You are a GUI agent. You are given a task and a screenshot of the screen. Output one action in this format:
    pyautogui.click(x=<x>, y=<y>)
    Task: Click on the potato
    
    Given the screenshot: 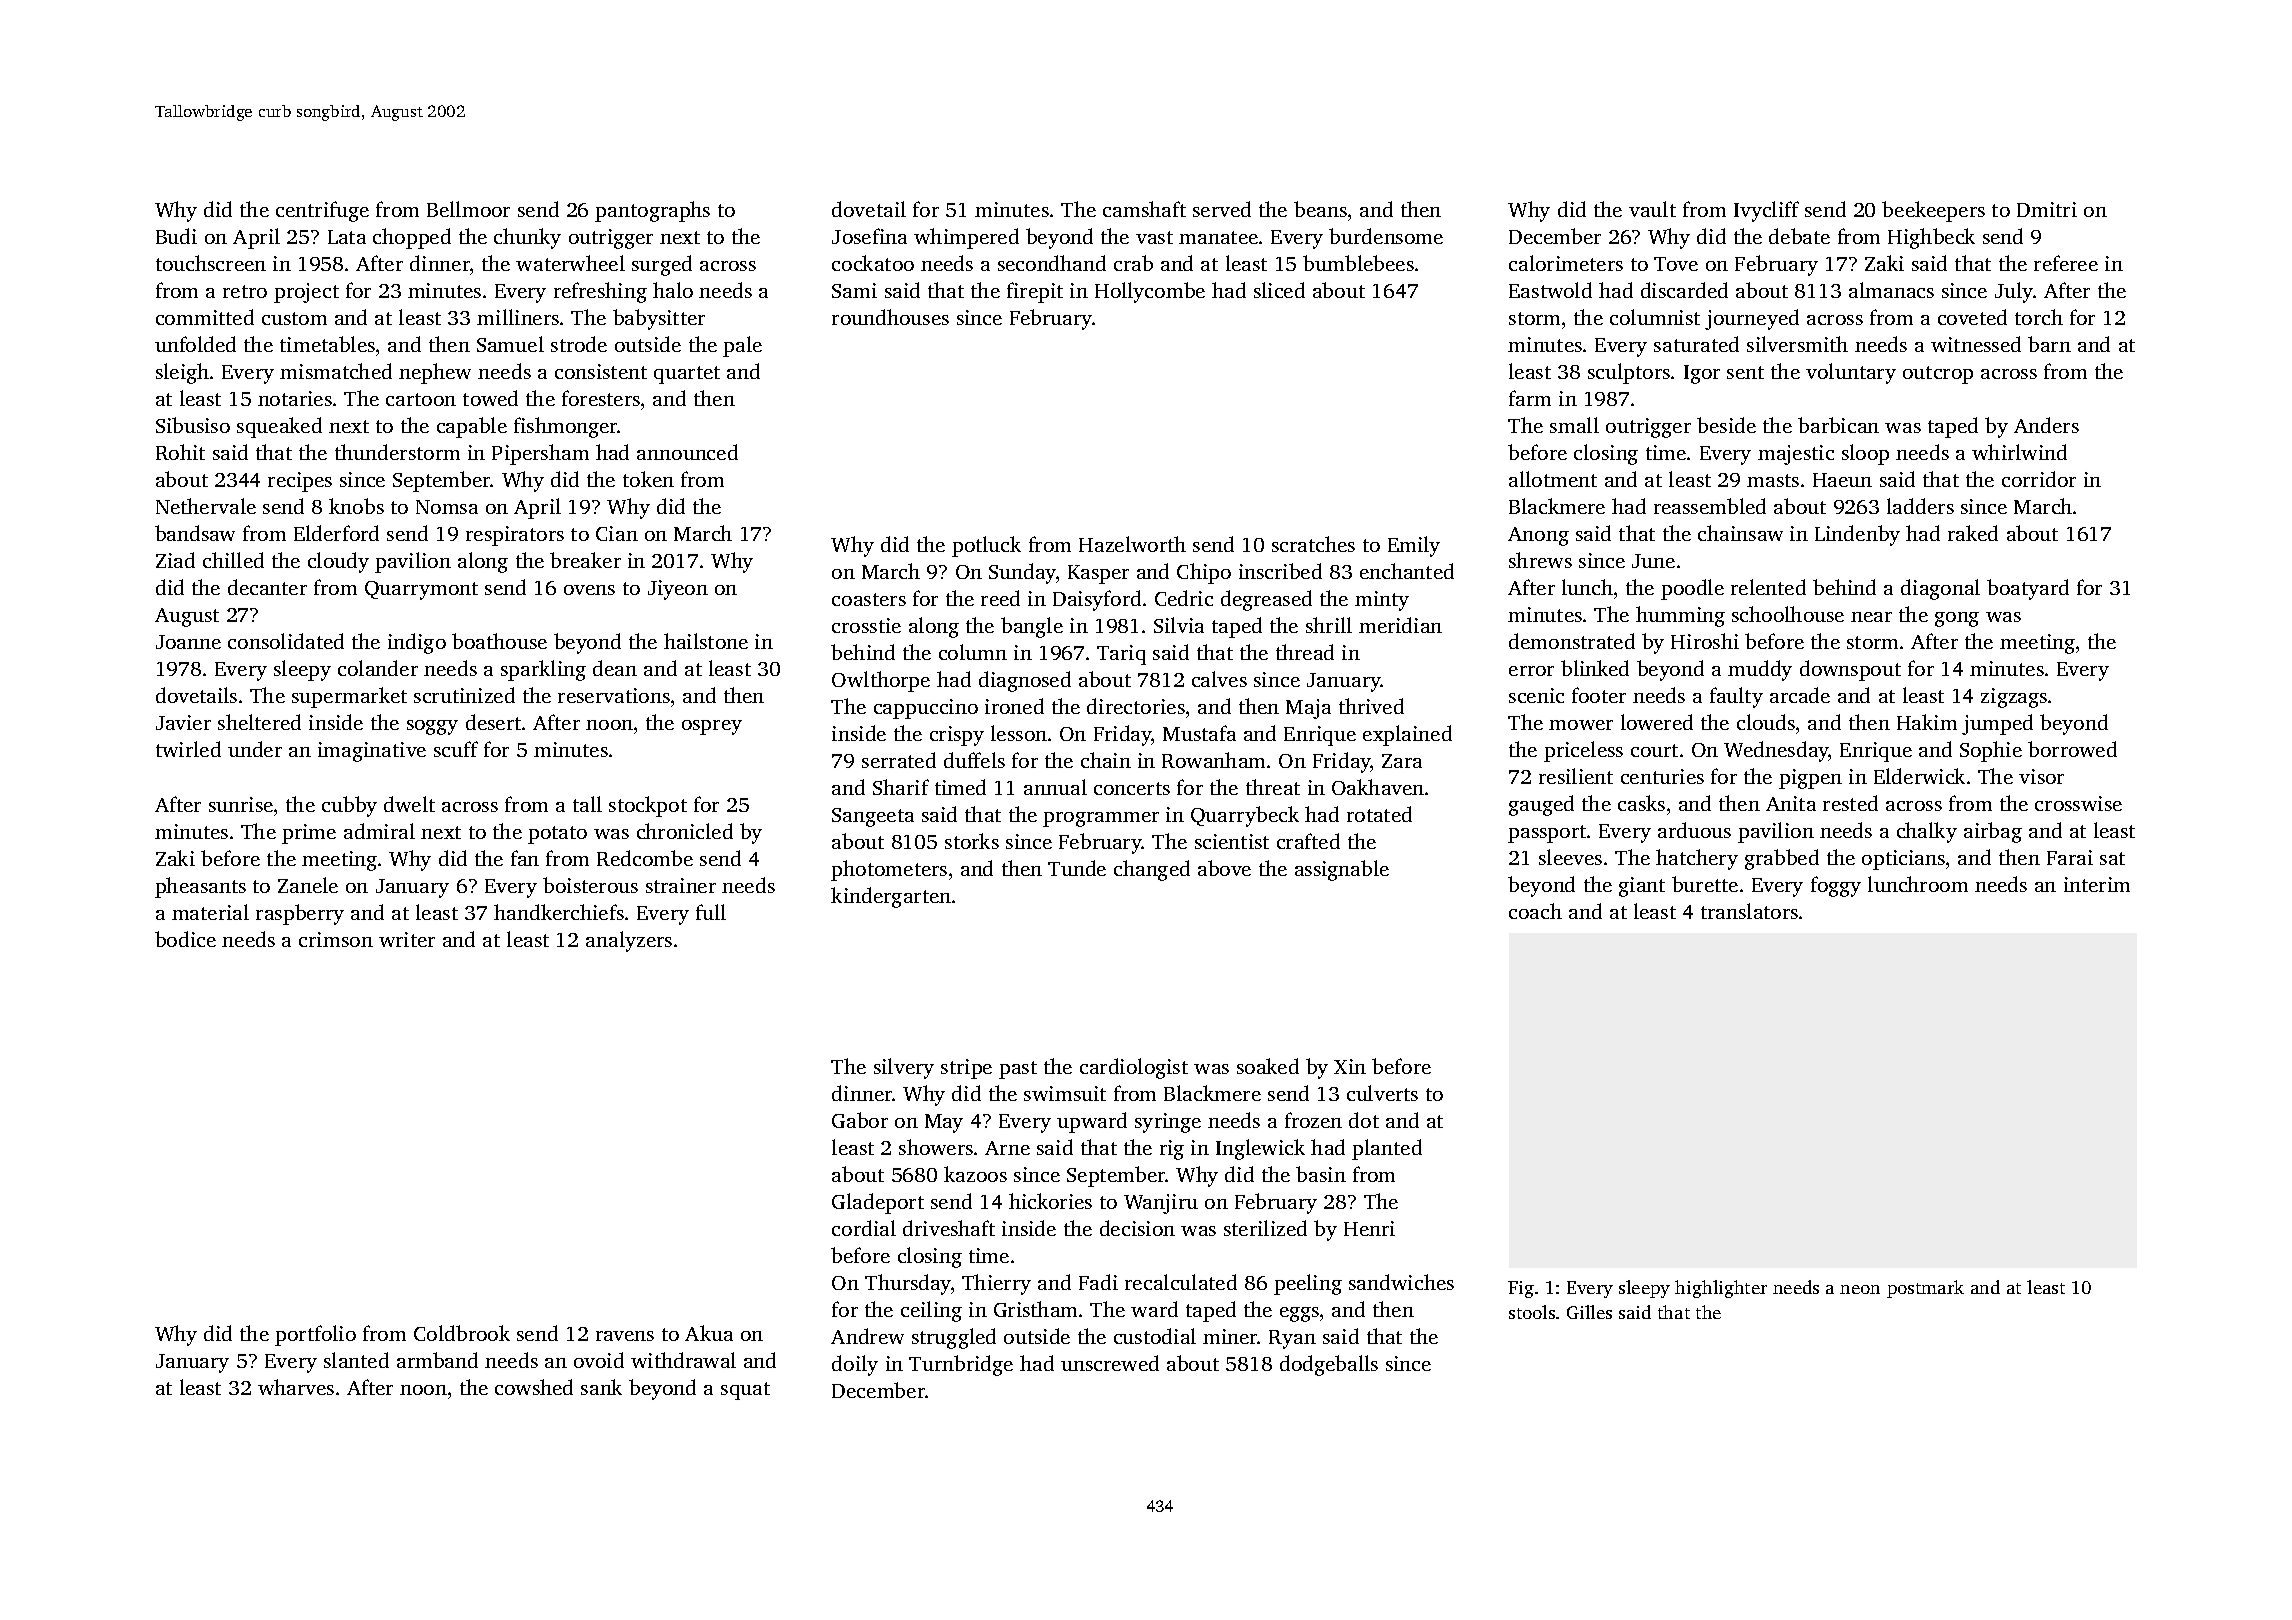 What is the action you would take?
    pyautogui.click(x=557, y=835)
